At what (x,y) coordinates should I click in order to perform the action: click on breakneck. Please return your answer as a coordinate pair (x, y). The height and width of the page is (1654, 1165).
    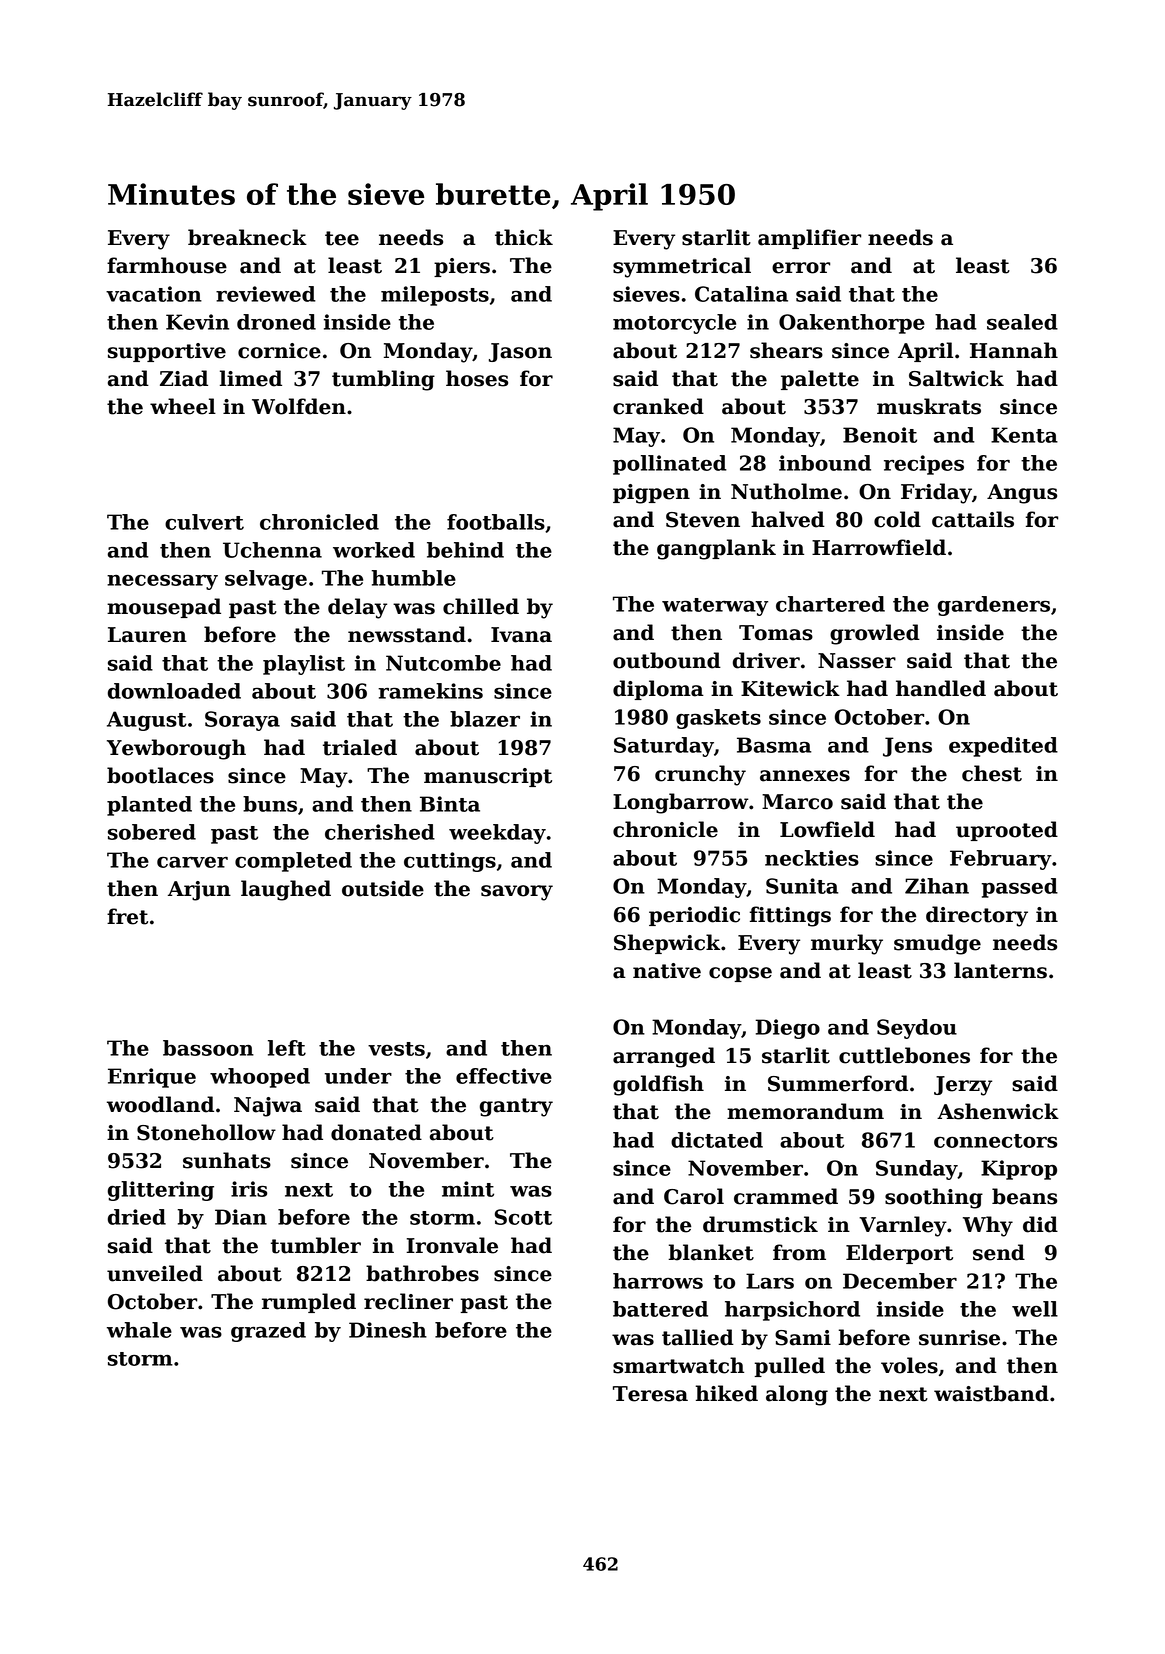
    Looking at the image, I should click on (247, 237).
